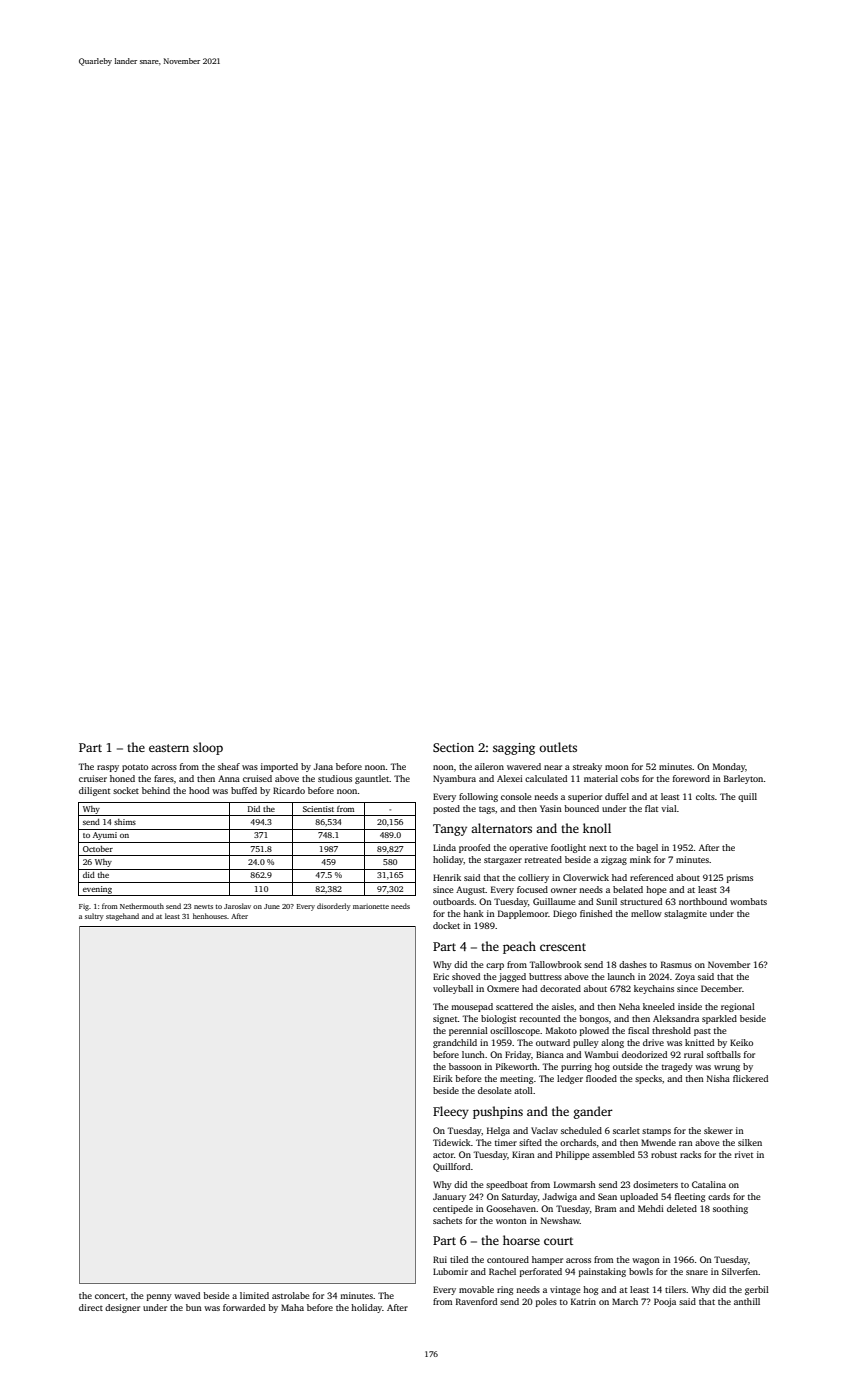  I want to click on assembled, so click(613, 1154).
